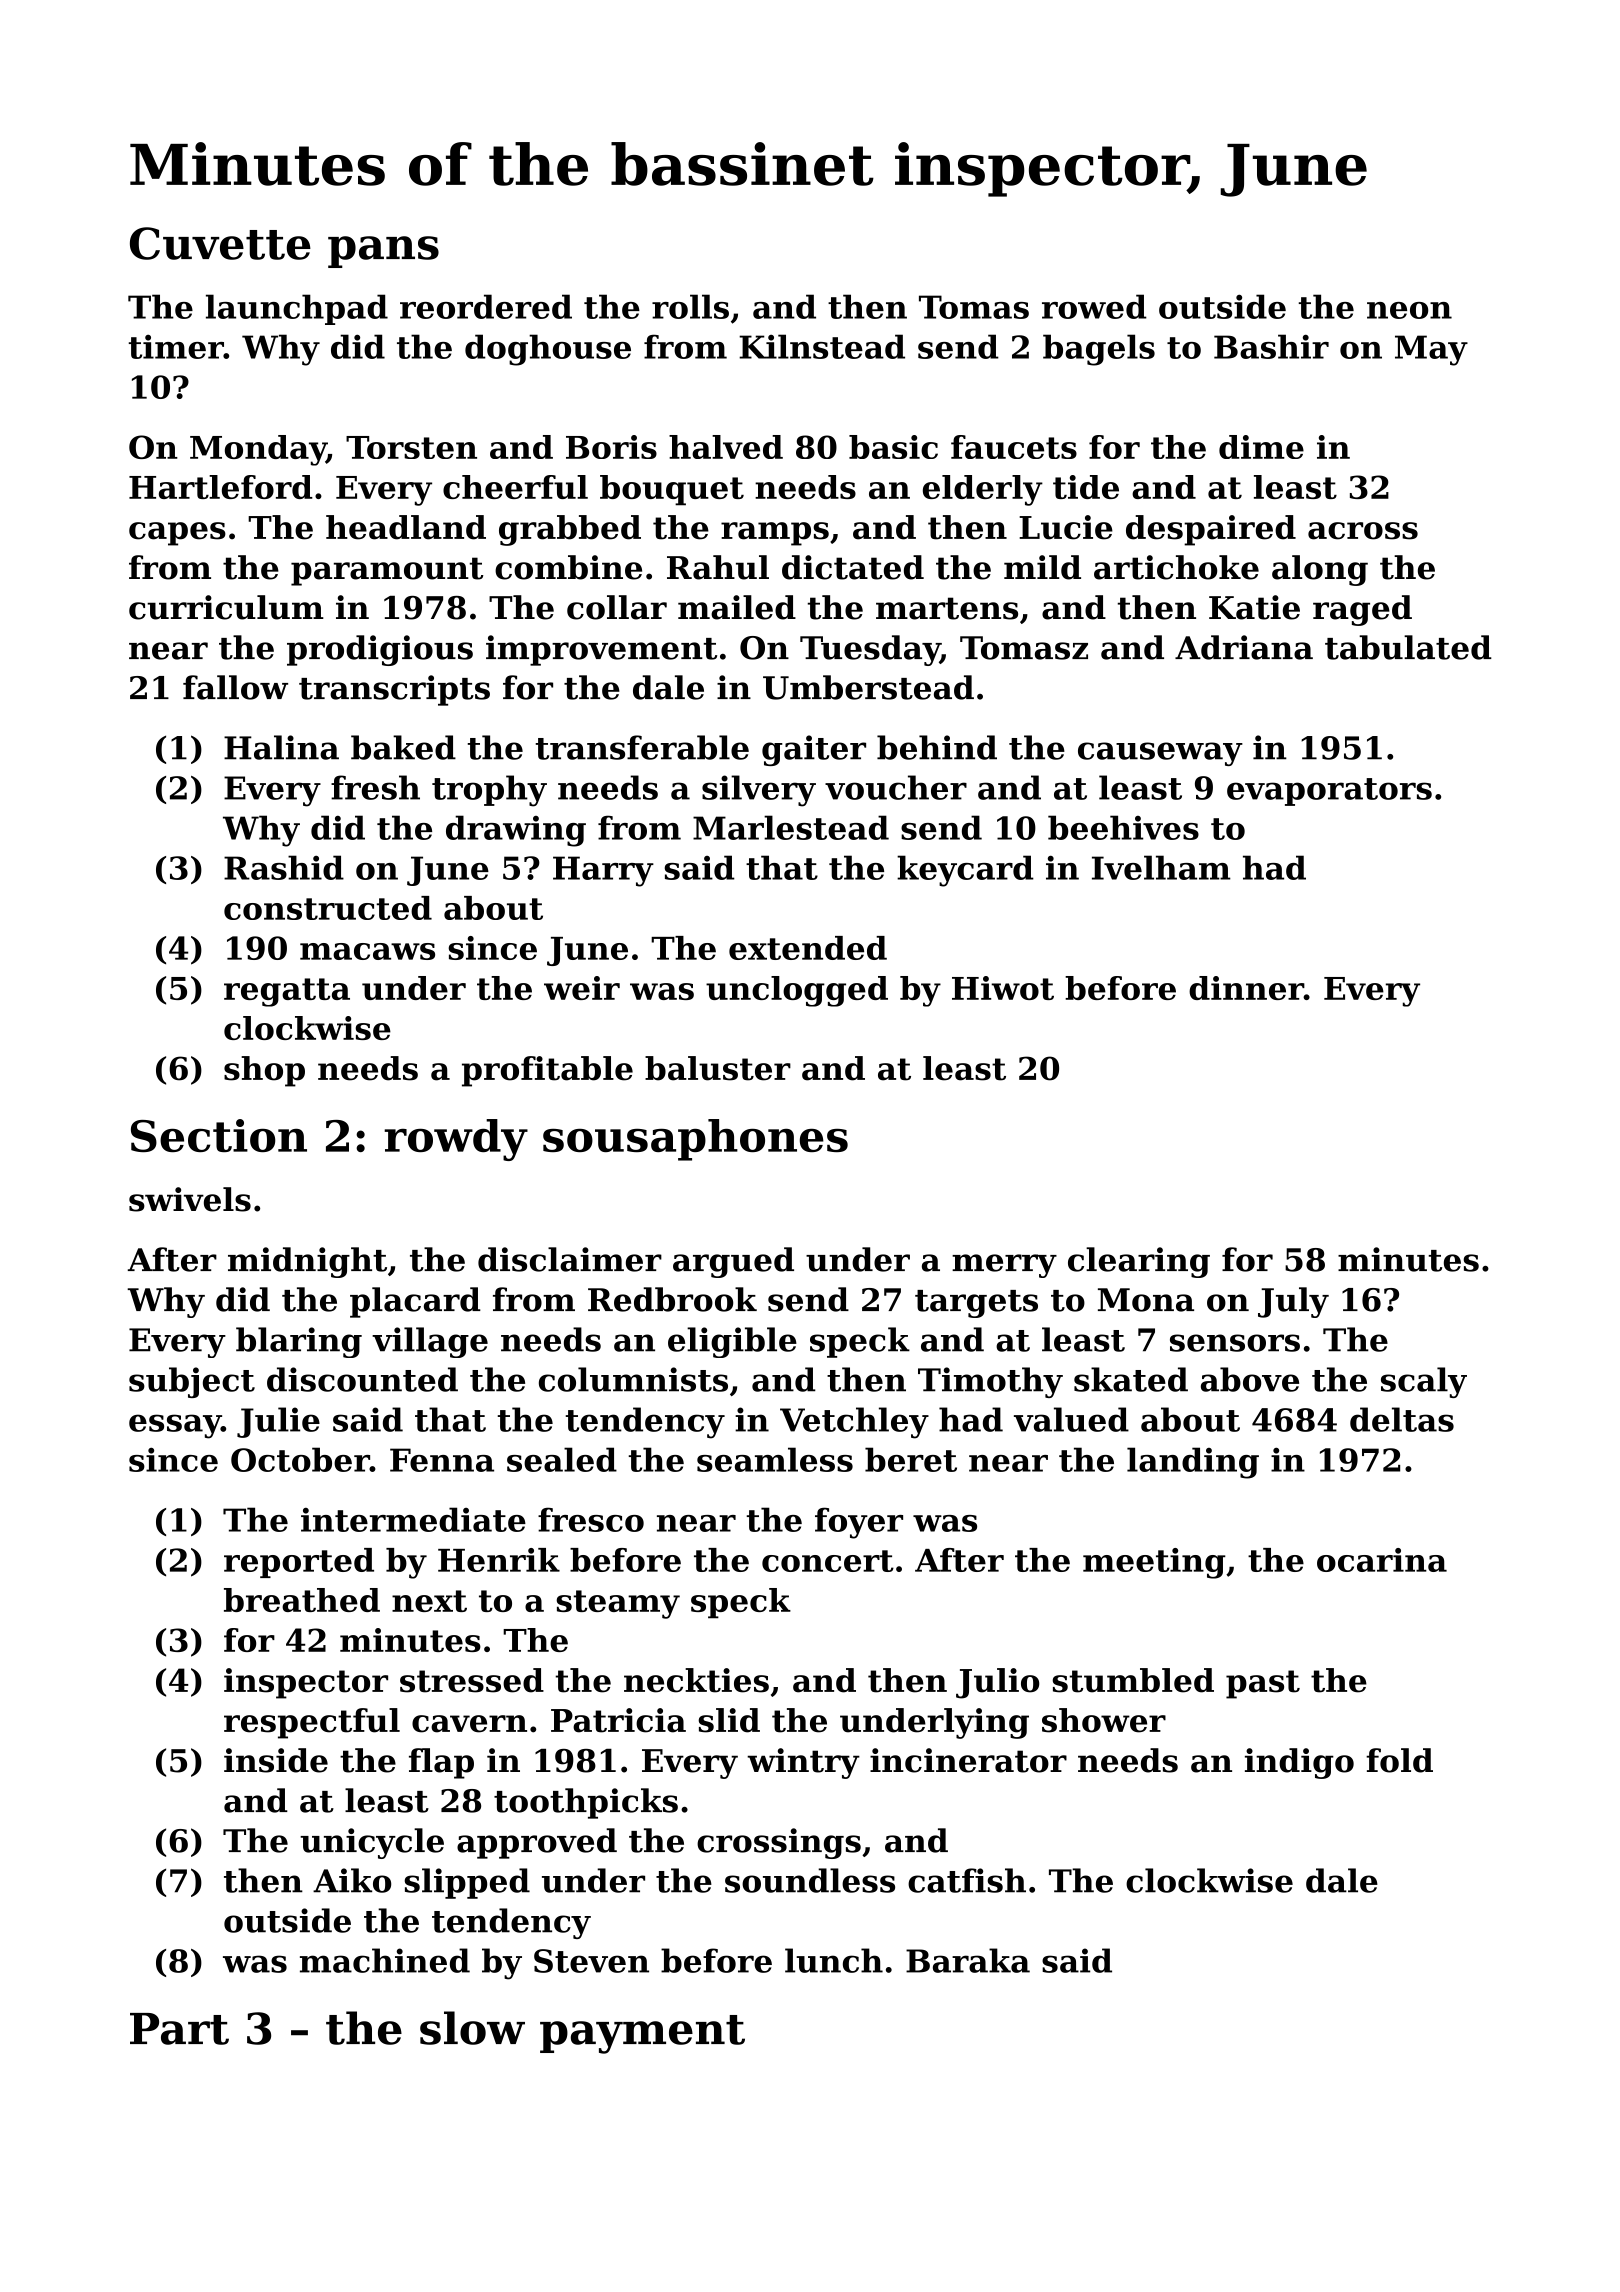 The width and height of the page is (1620, 2292). I want to click on Cuvette, so click(220, 243).
